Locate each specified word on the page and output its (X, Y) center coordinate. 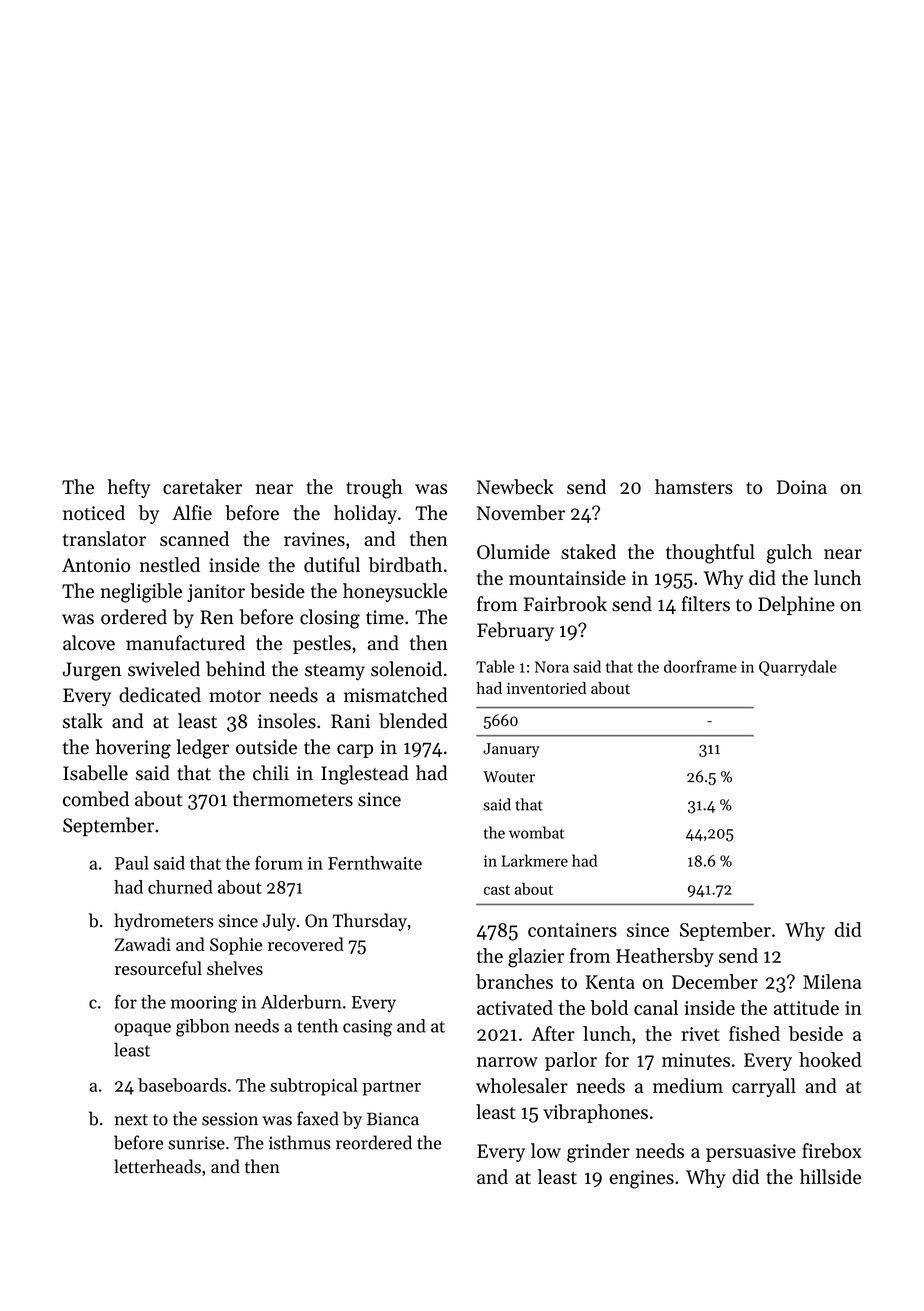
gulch (789, 554)
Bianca (393, 1119)
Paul (132, 863)
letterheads (157, 1166)
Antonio (96, 565)
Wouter (509, 777)
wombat (536, 832)
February (515, 631)
